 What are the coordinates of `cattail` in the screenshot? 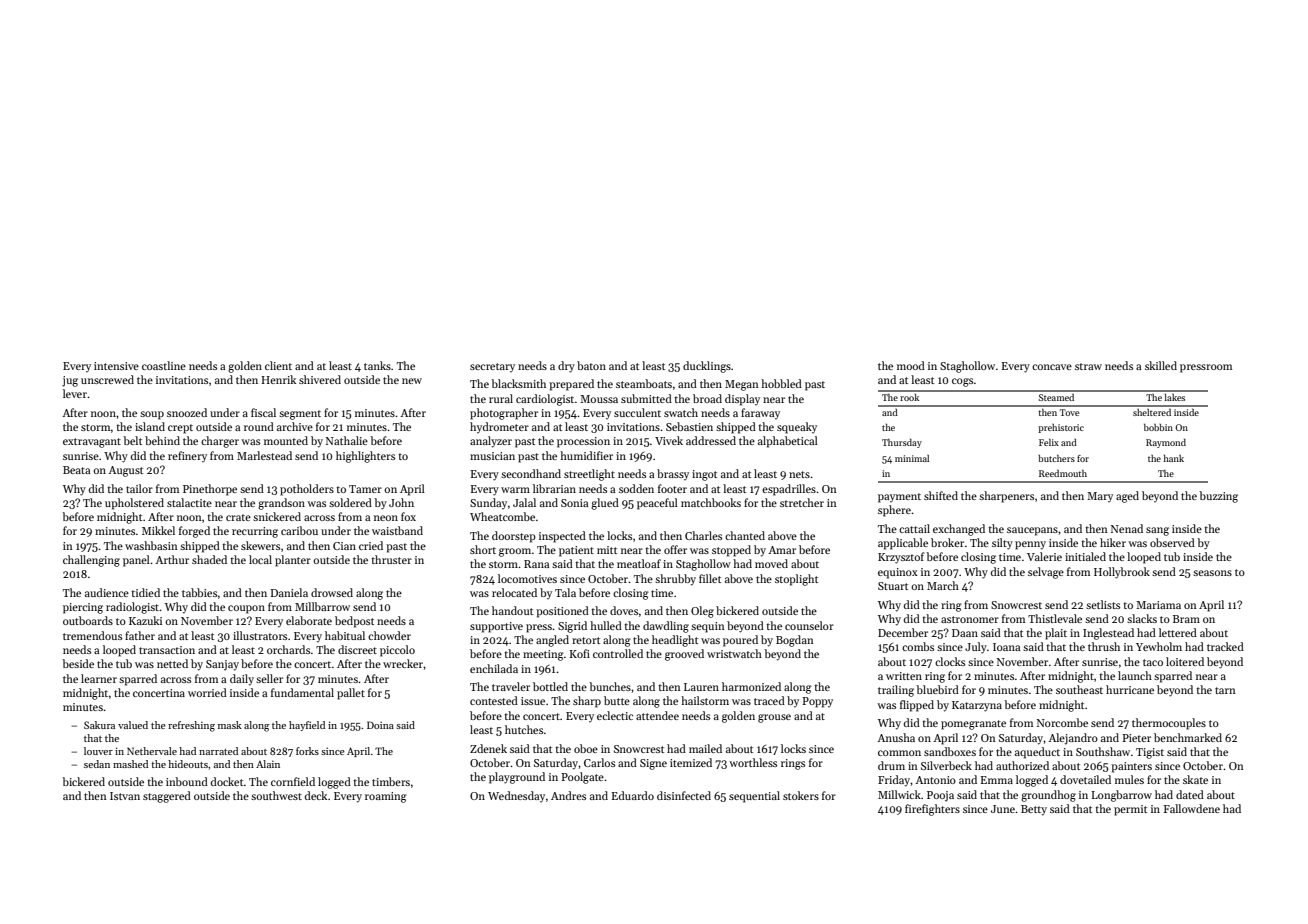 It's located at (914, 528).
